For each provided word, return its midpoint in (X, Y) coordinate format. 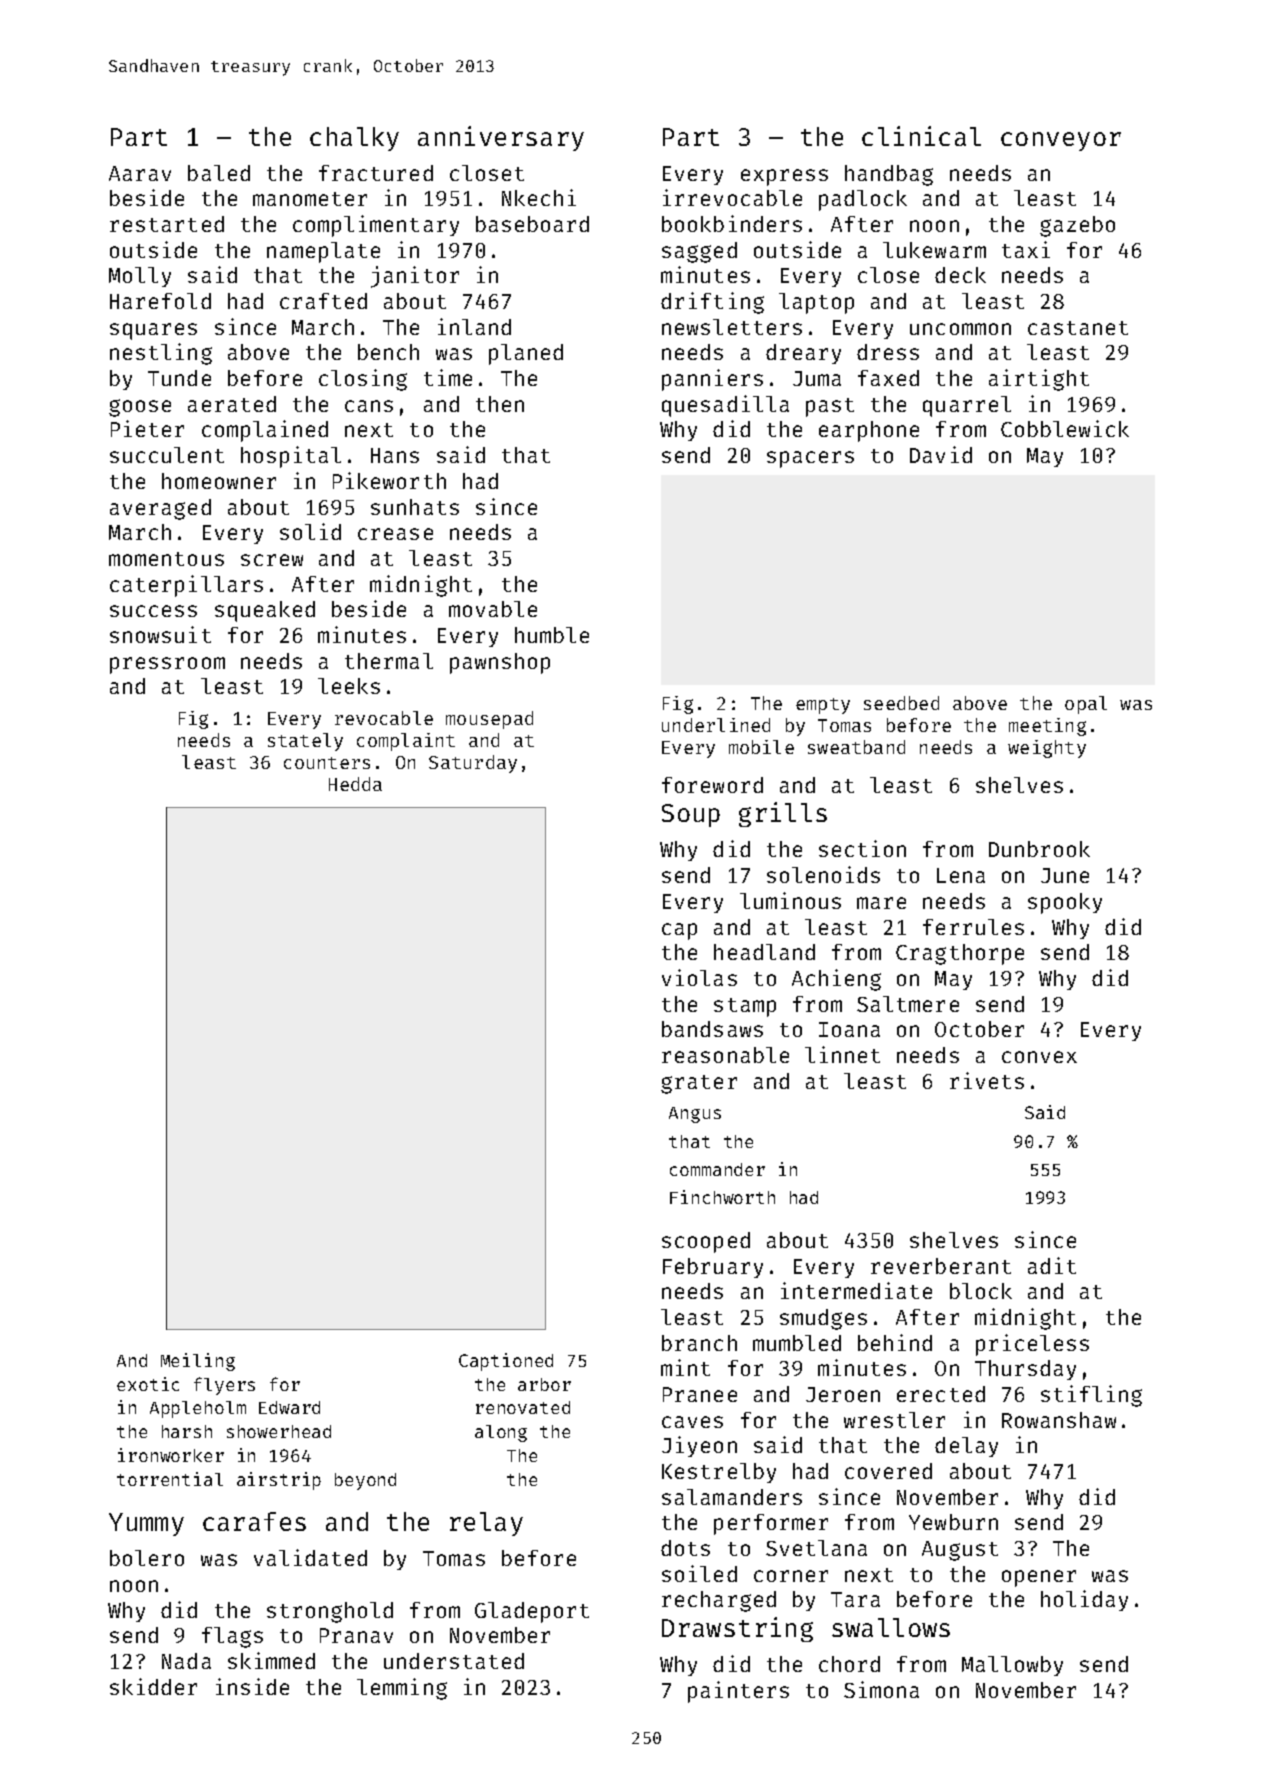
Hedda (355, 784)
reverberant (941, 1266)
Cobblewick (1065, 428)
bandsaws (712, 1029)
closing (363, 380)
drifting (712, 303)
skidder (153, 1686)
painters (738, 1692)
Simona (881, 1689)
